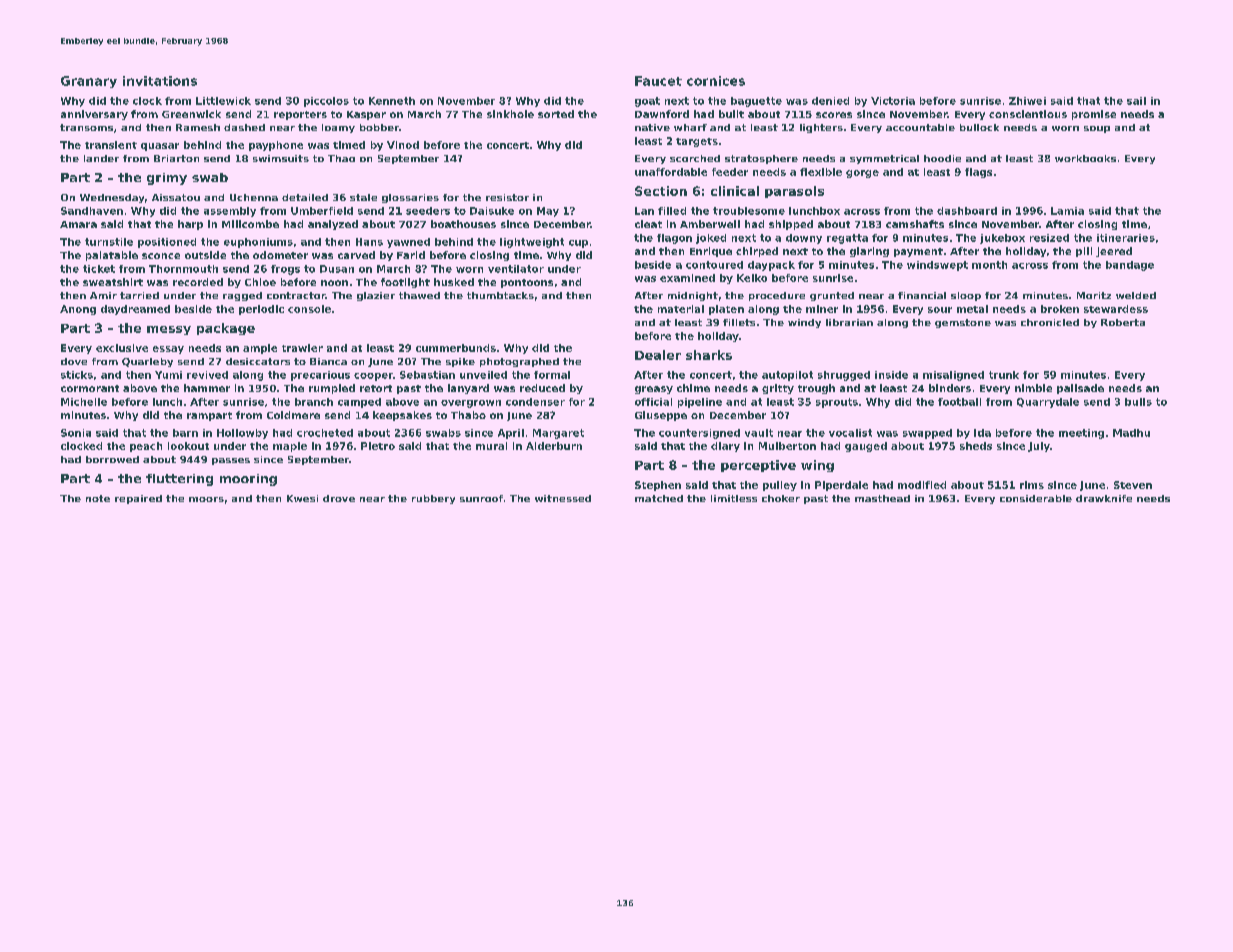  Describe the element at coordinates (341, 158) in the screenshot. I see `Thao` at that location.
